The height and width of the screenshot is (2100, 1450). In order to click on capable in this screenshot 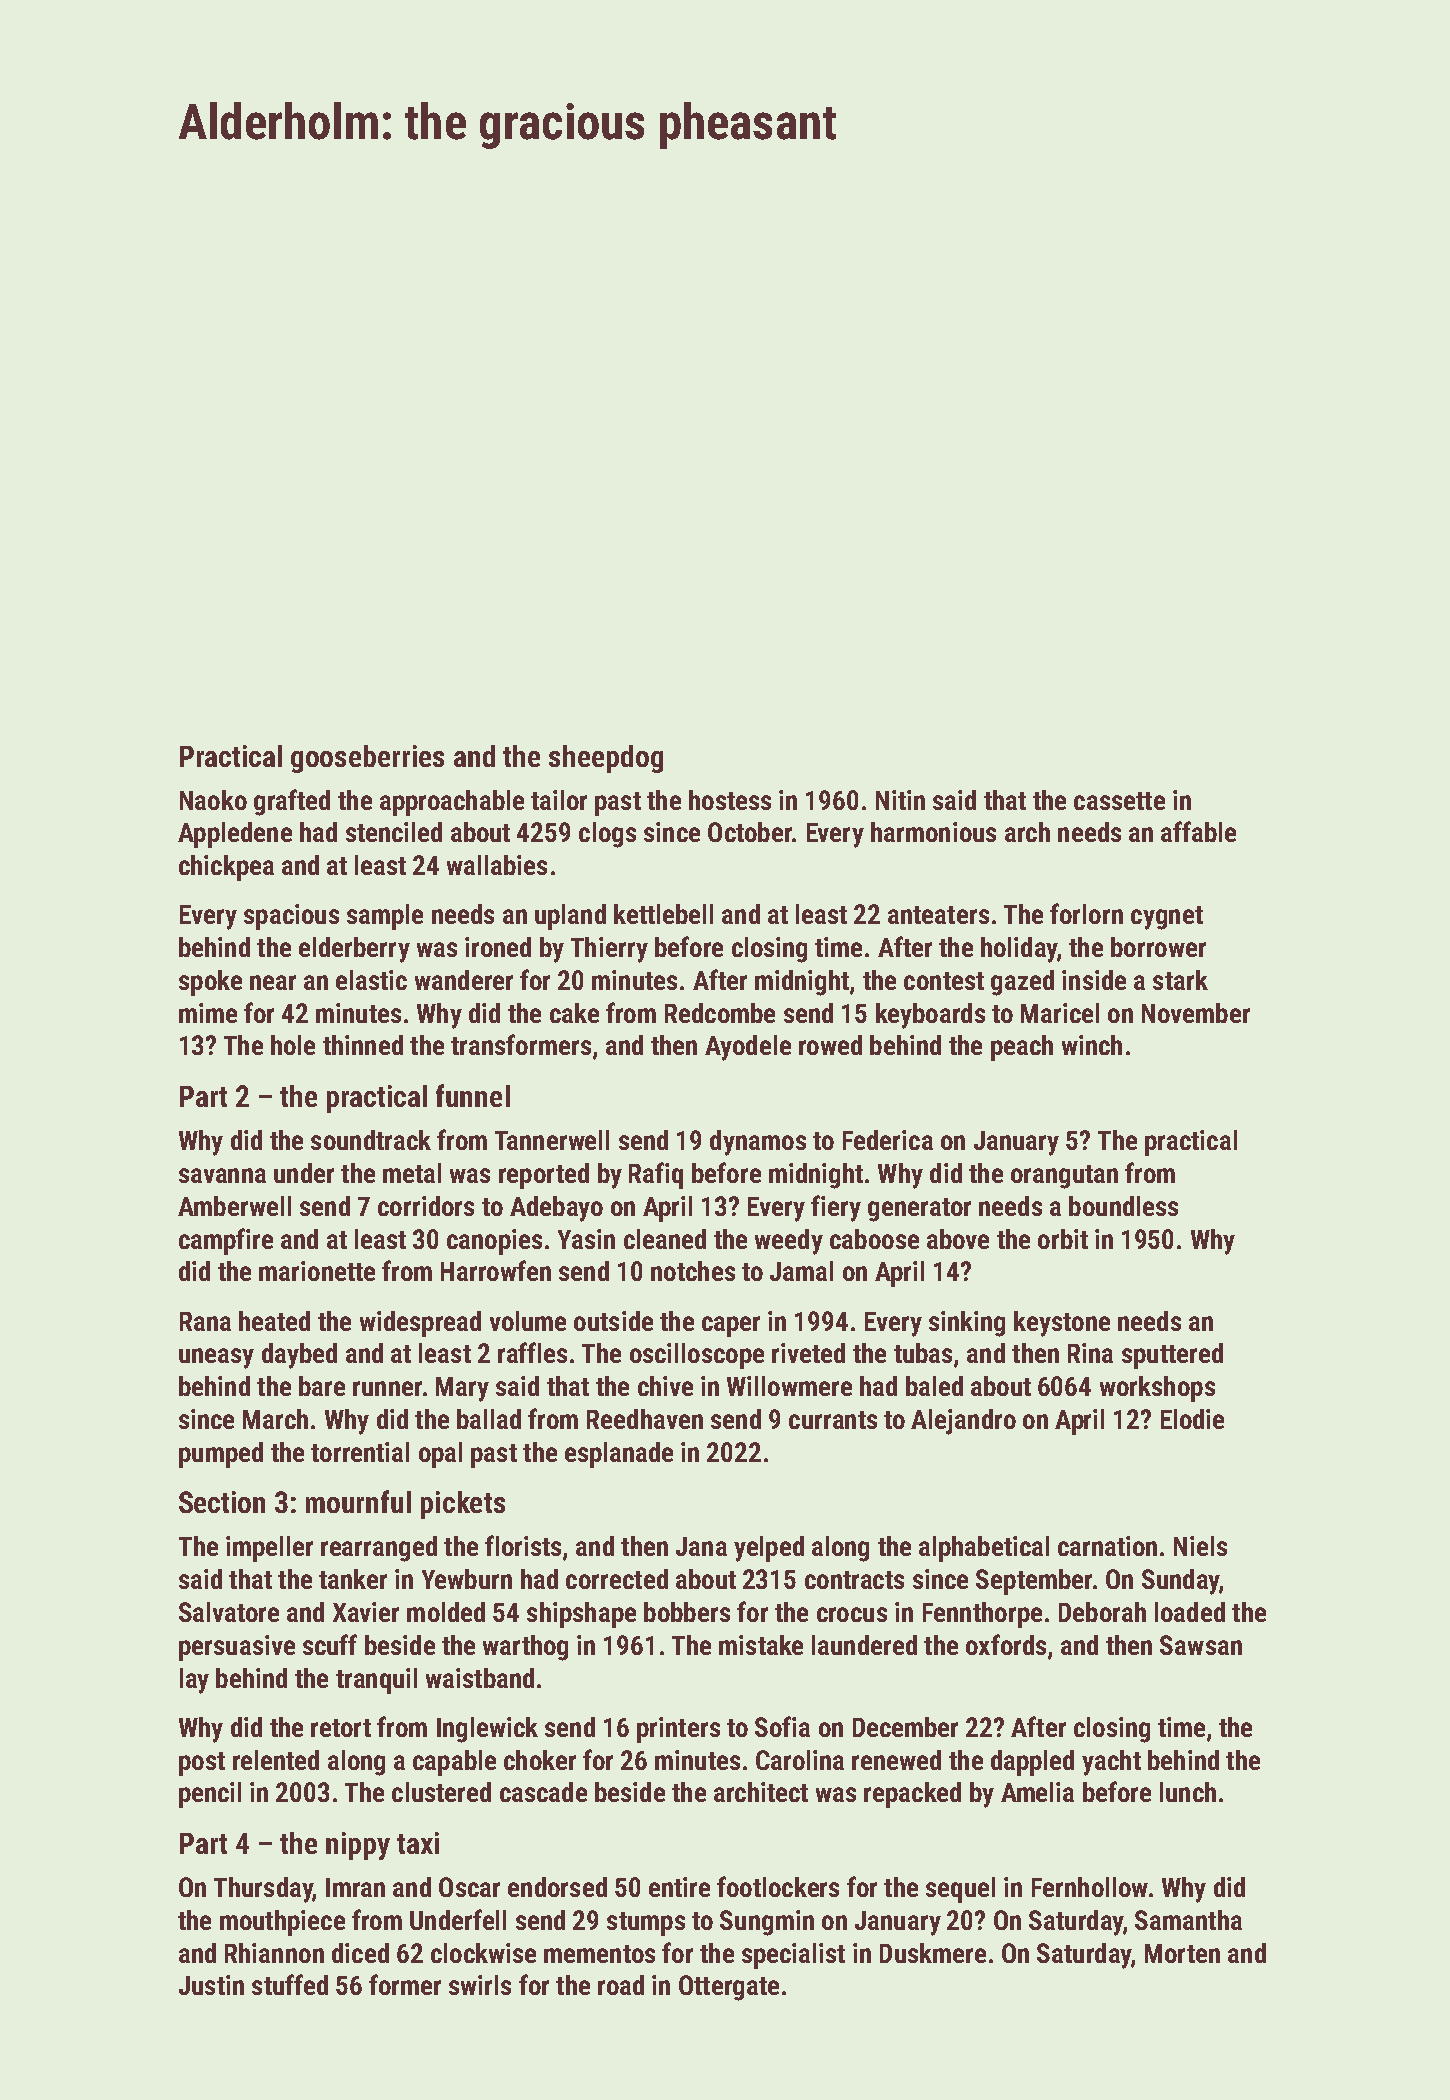, I will do `click(454, 1763)`.
